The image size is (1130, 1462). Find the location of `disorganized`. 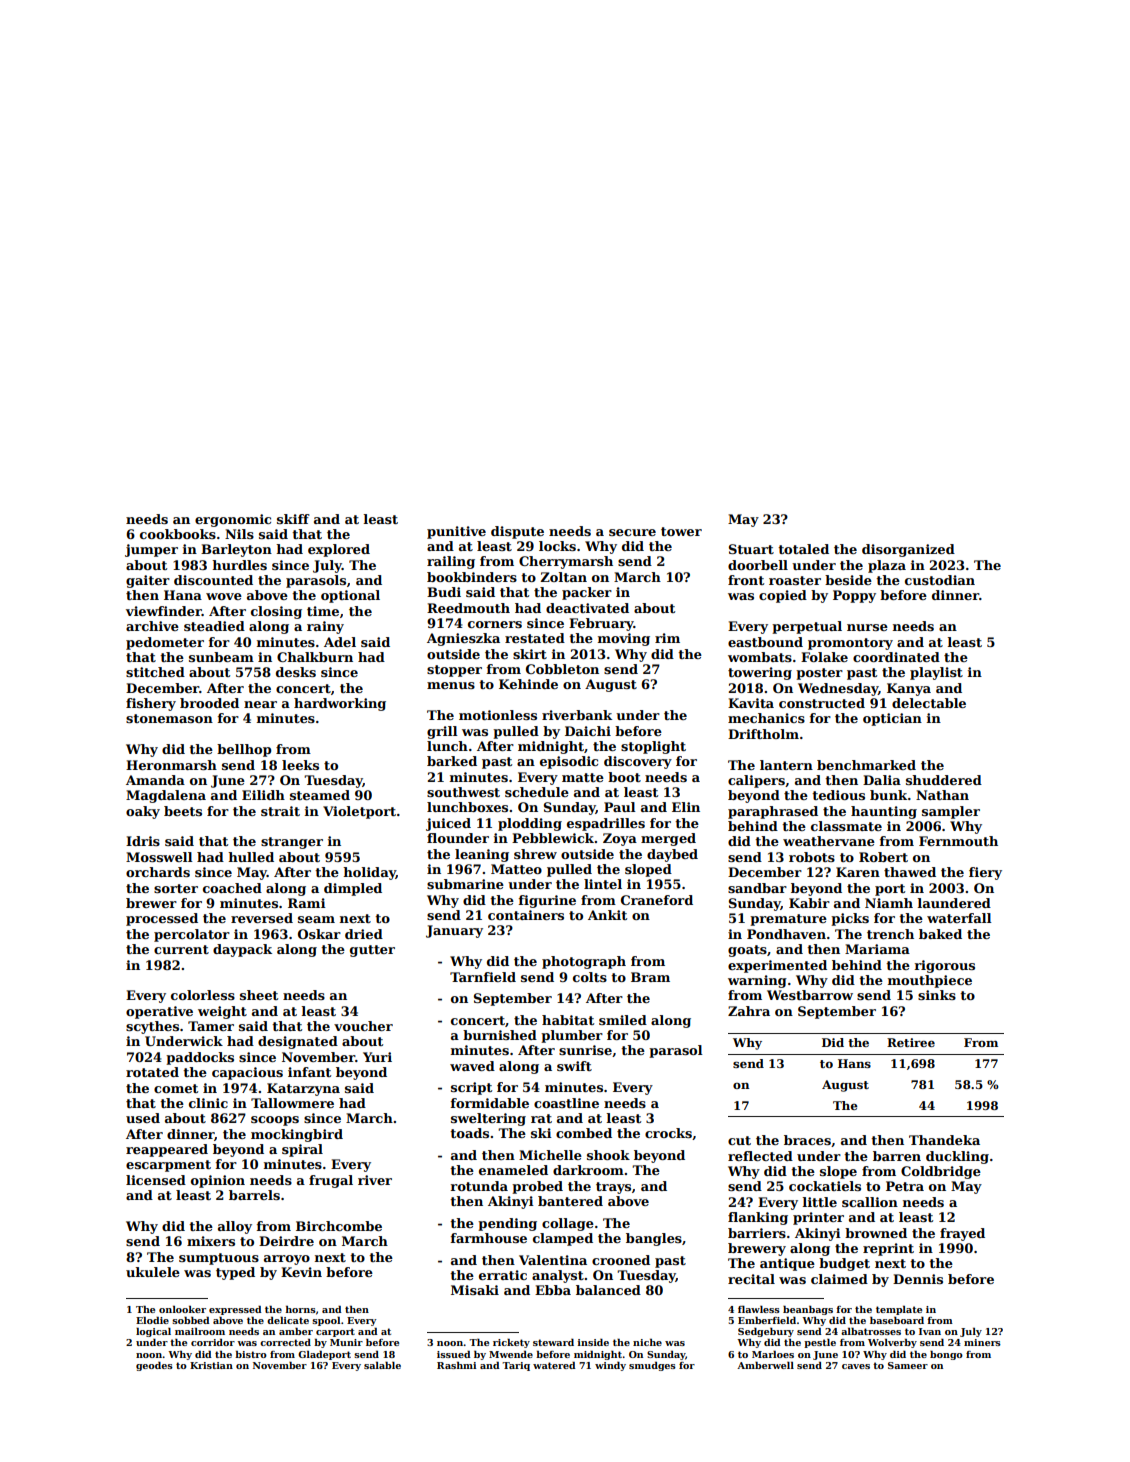

disorganized is located at coordinates (908, 550).
